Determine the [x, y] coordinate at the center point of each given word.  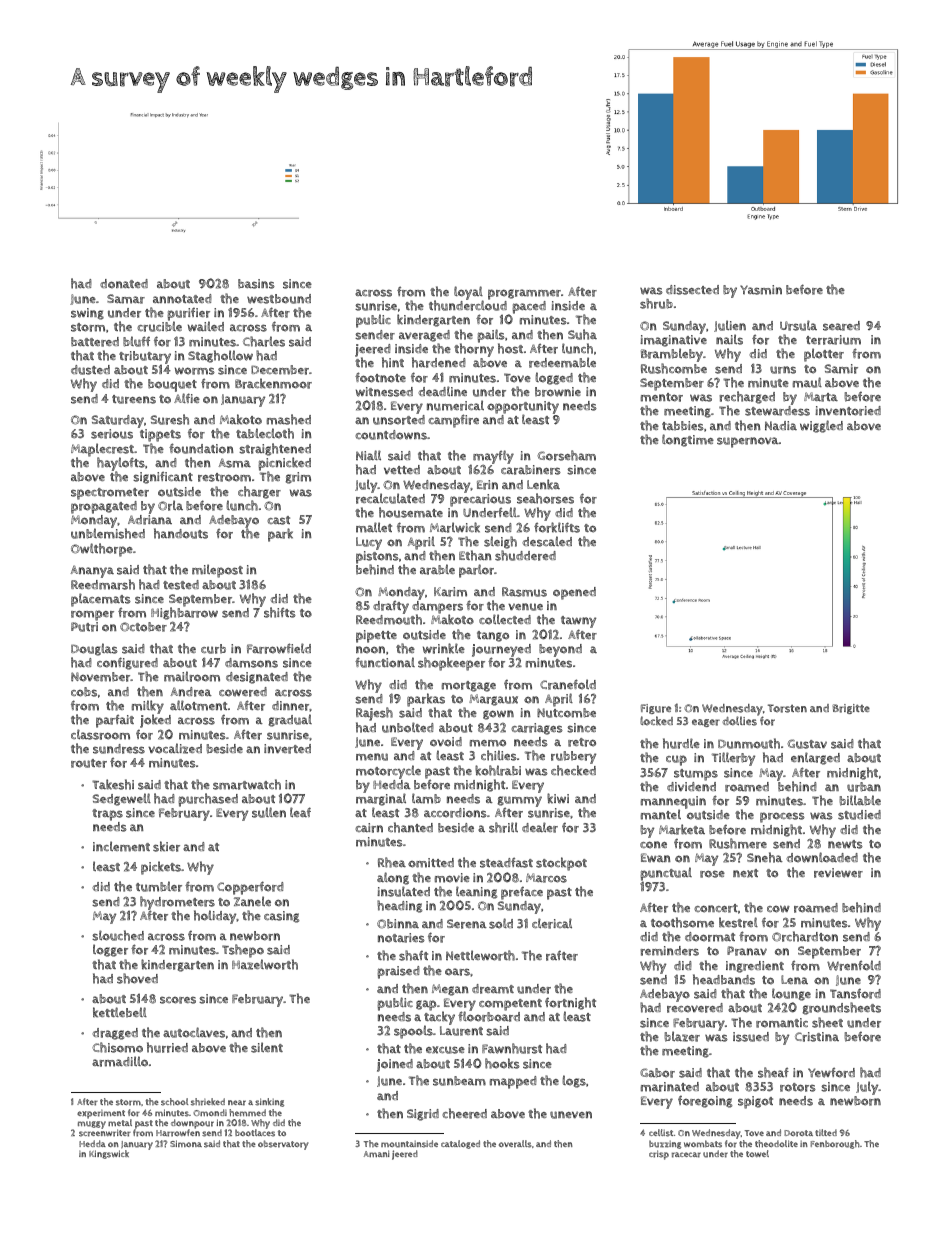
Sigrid [423, 1115]
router [89, 763]
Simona [186, 1143]
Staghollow [220, 356]
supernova [748, 442]
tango [493, 636]
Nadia [781, 426]
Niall [368, 455]
